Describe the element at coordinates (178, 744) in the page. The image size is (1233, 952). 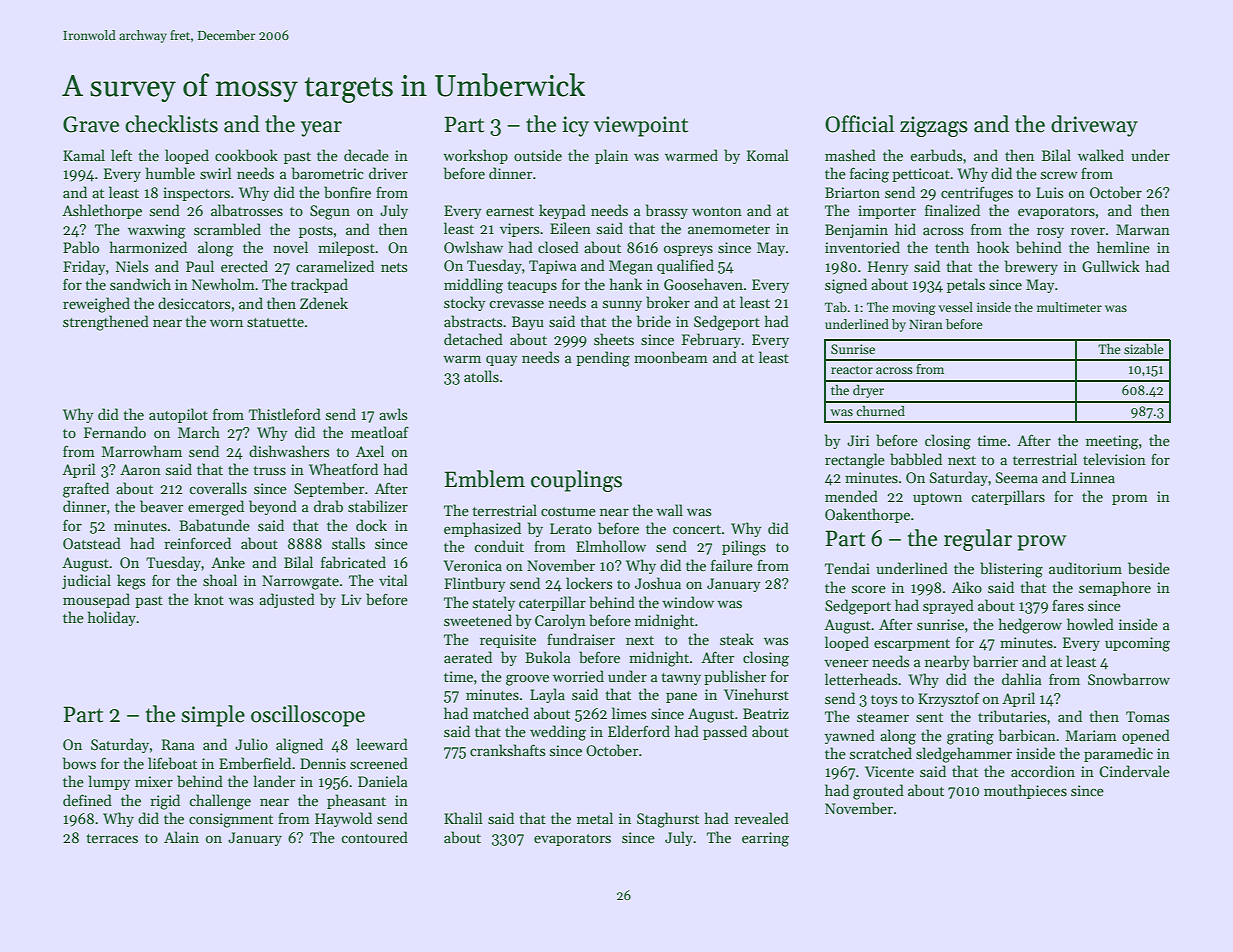
I see `Rana` at that location.
